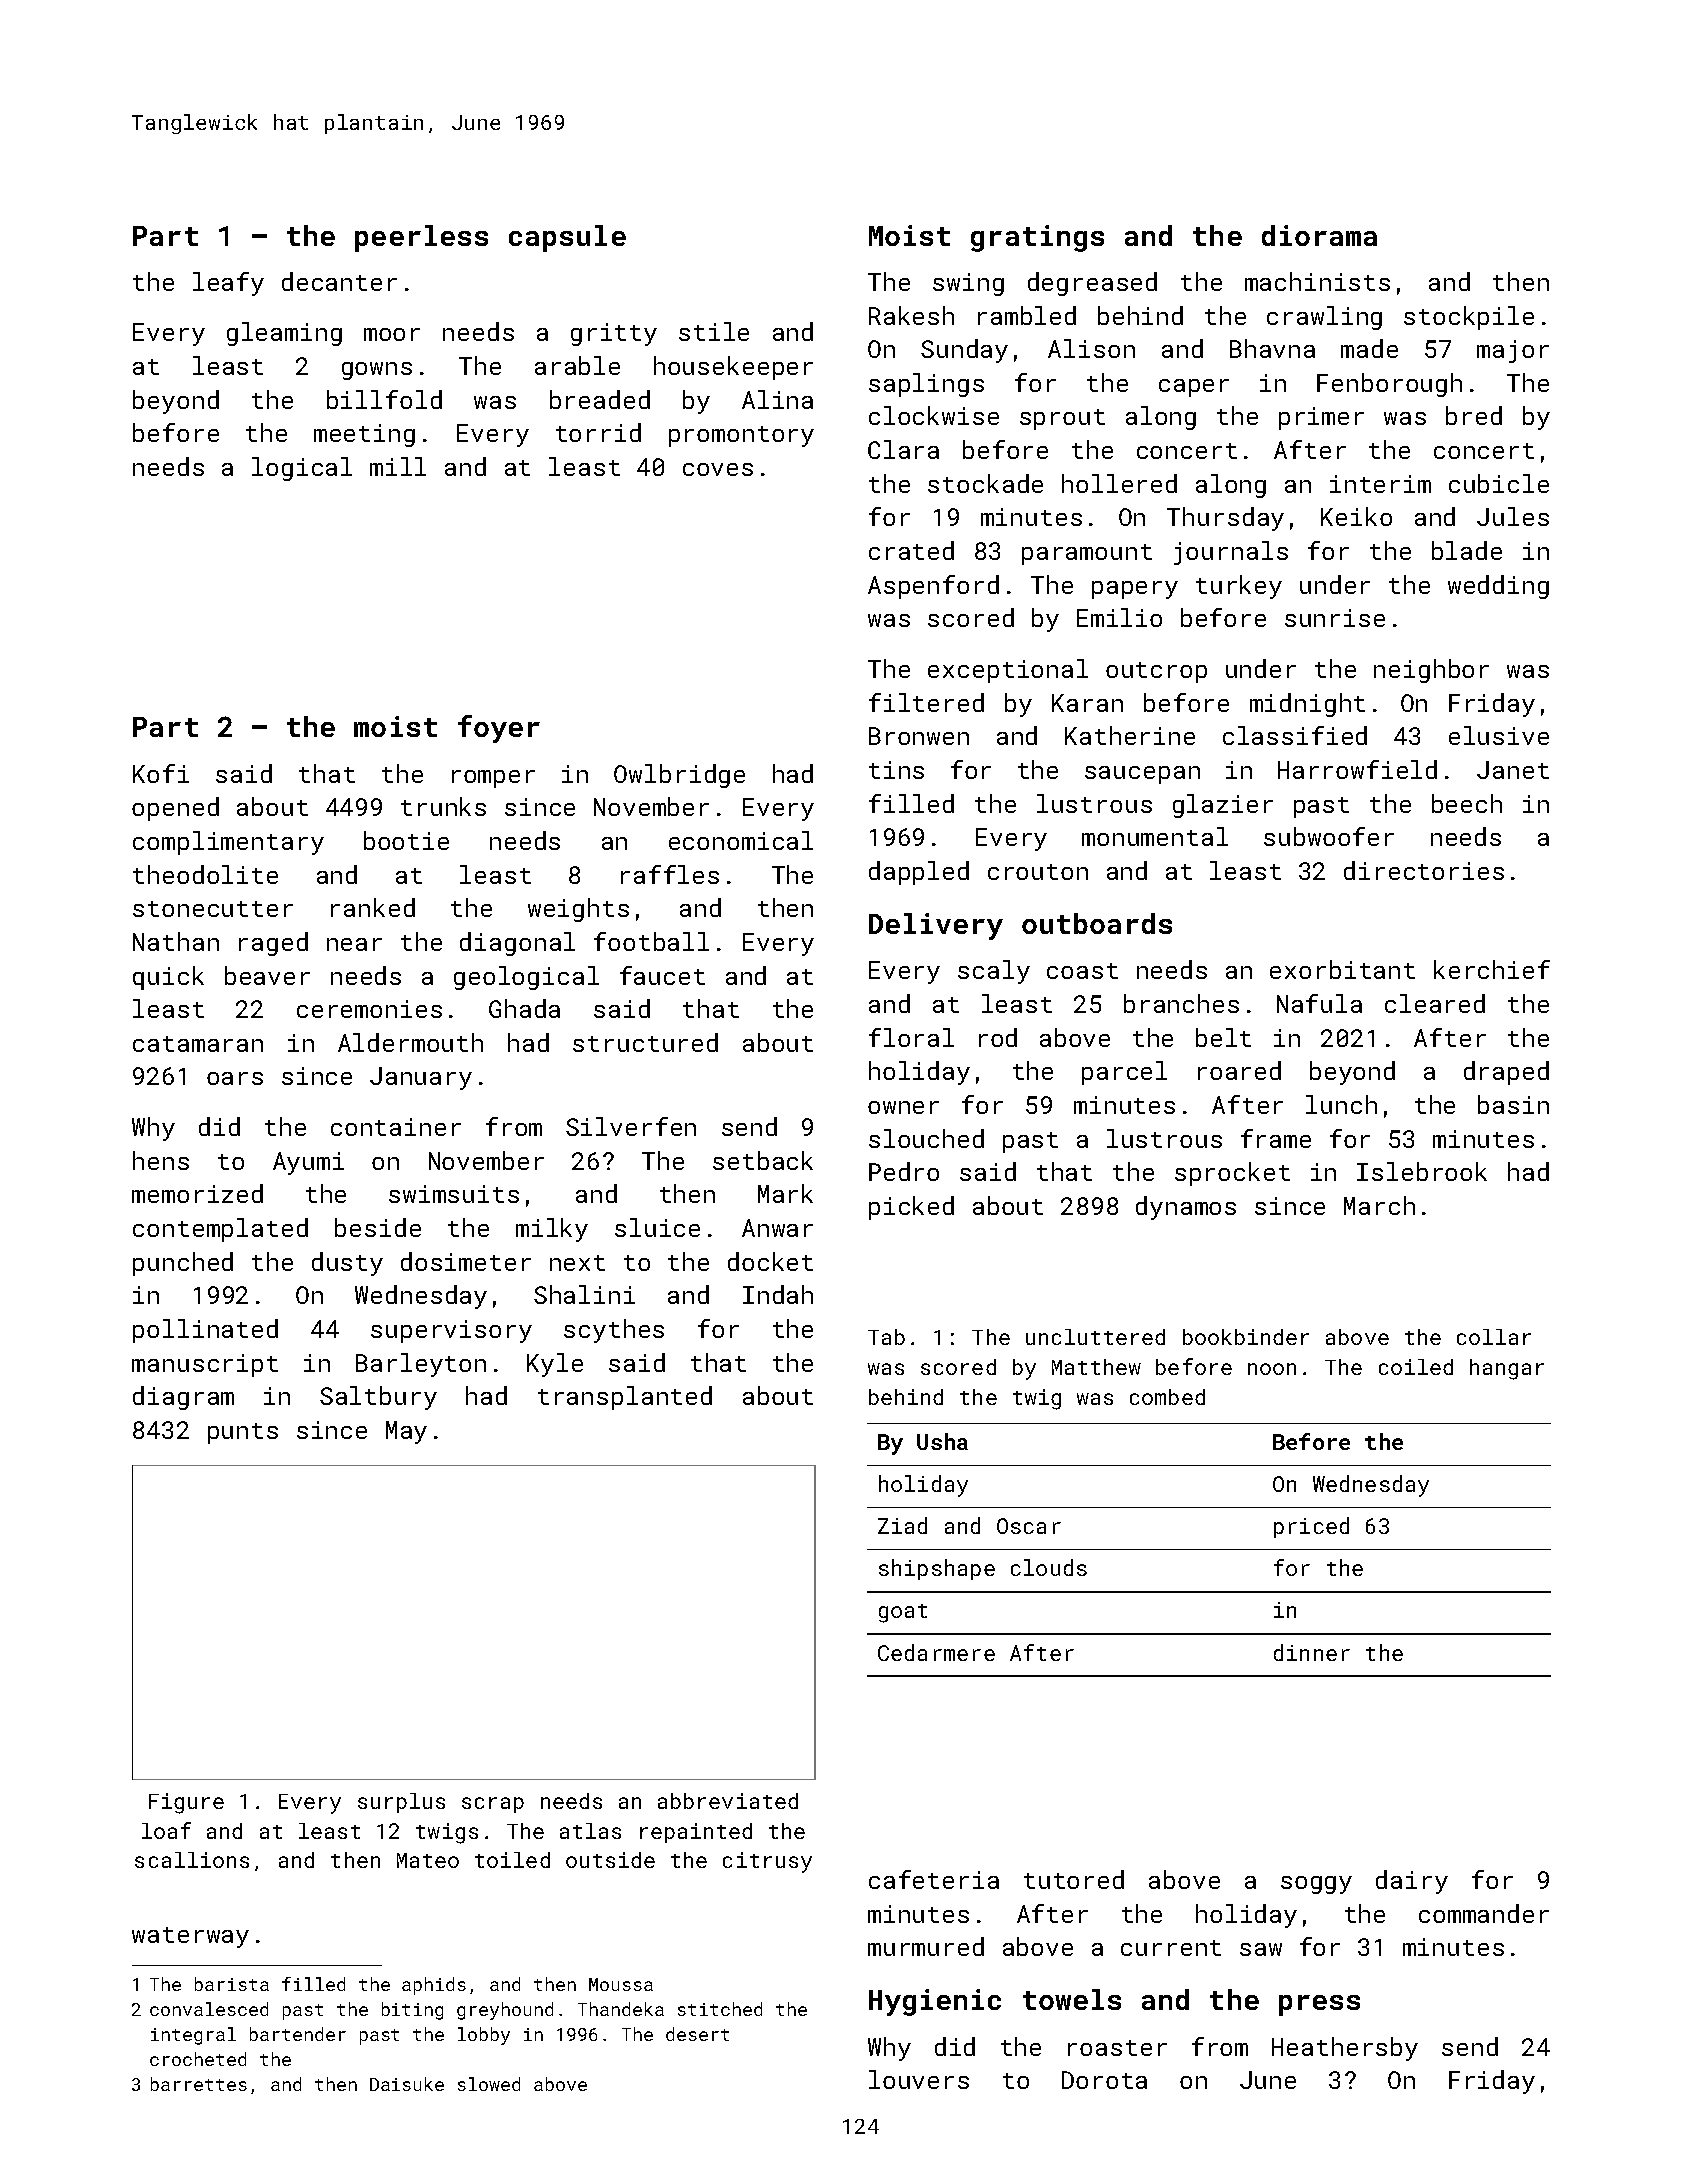 The height and width of the screenshot is (2178, 1683). Describe the element at coordinates (198, 1044) in the screenshot. I see `catamaran` at that location.
